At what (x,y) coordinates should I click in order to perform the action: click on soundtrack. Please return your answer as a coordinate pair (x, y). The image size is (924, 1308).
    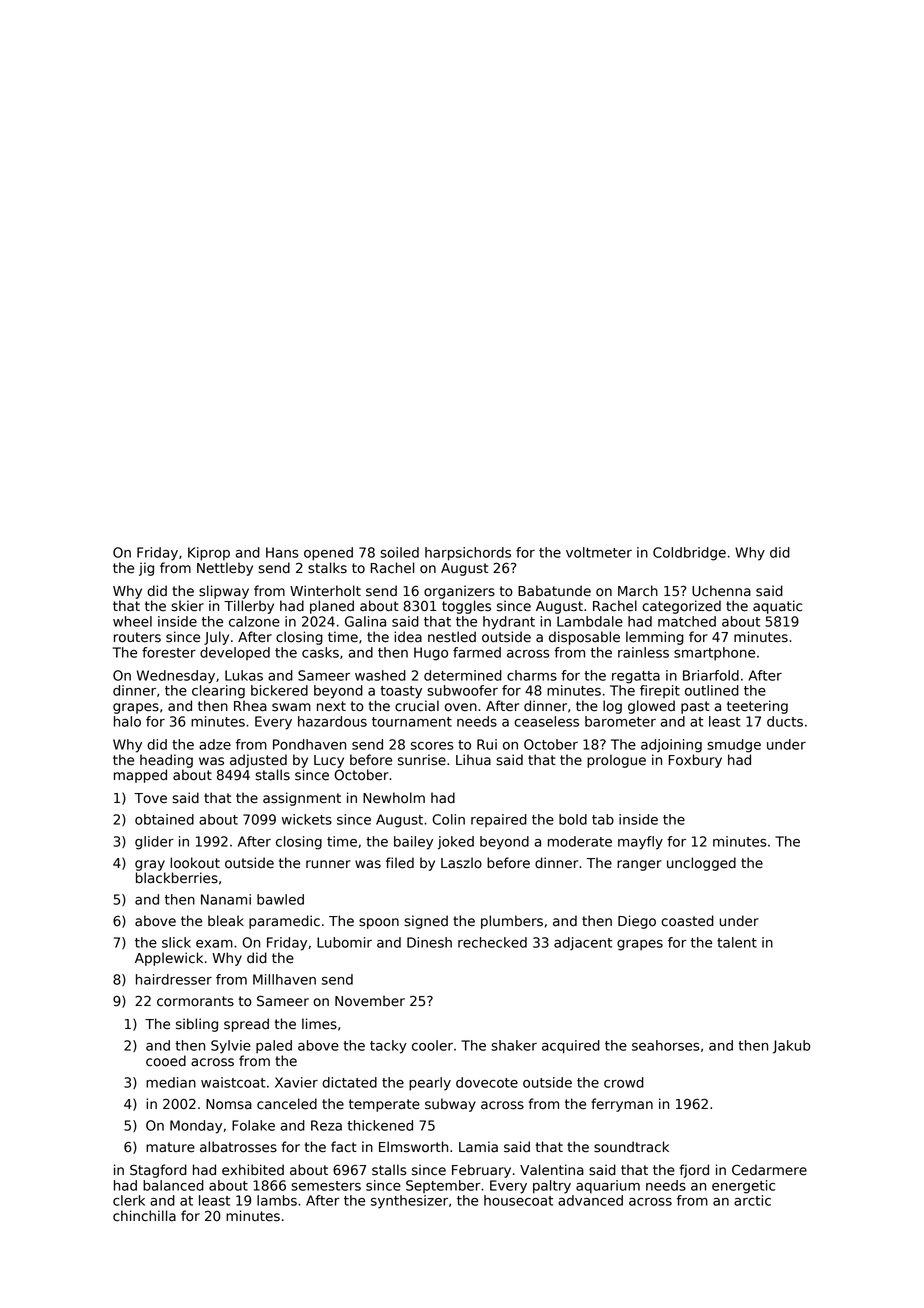
    Looking at the image, I should click on (631, 1147).
